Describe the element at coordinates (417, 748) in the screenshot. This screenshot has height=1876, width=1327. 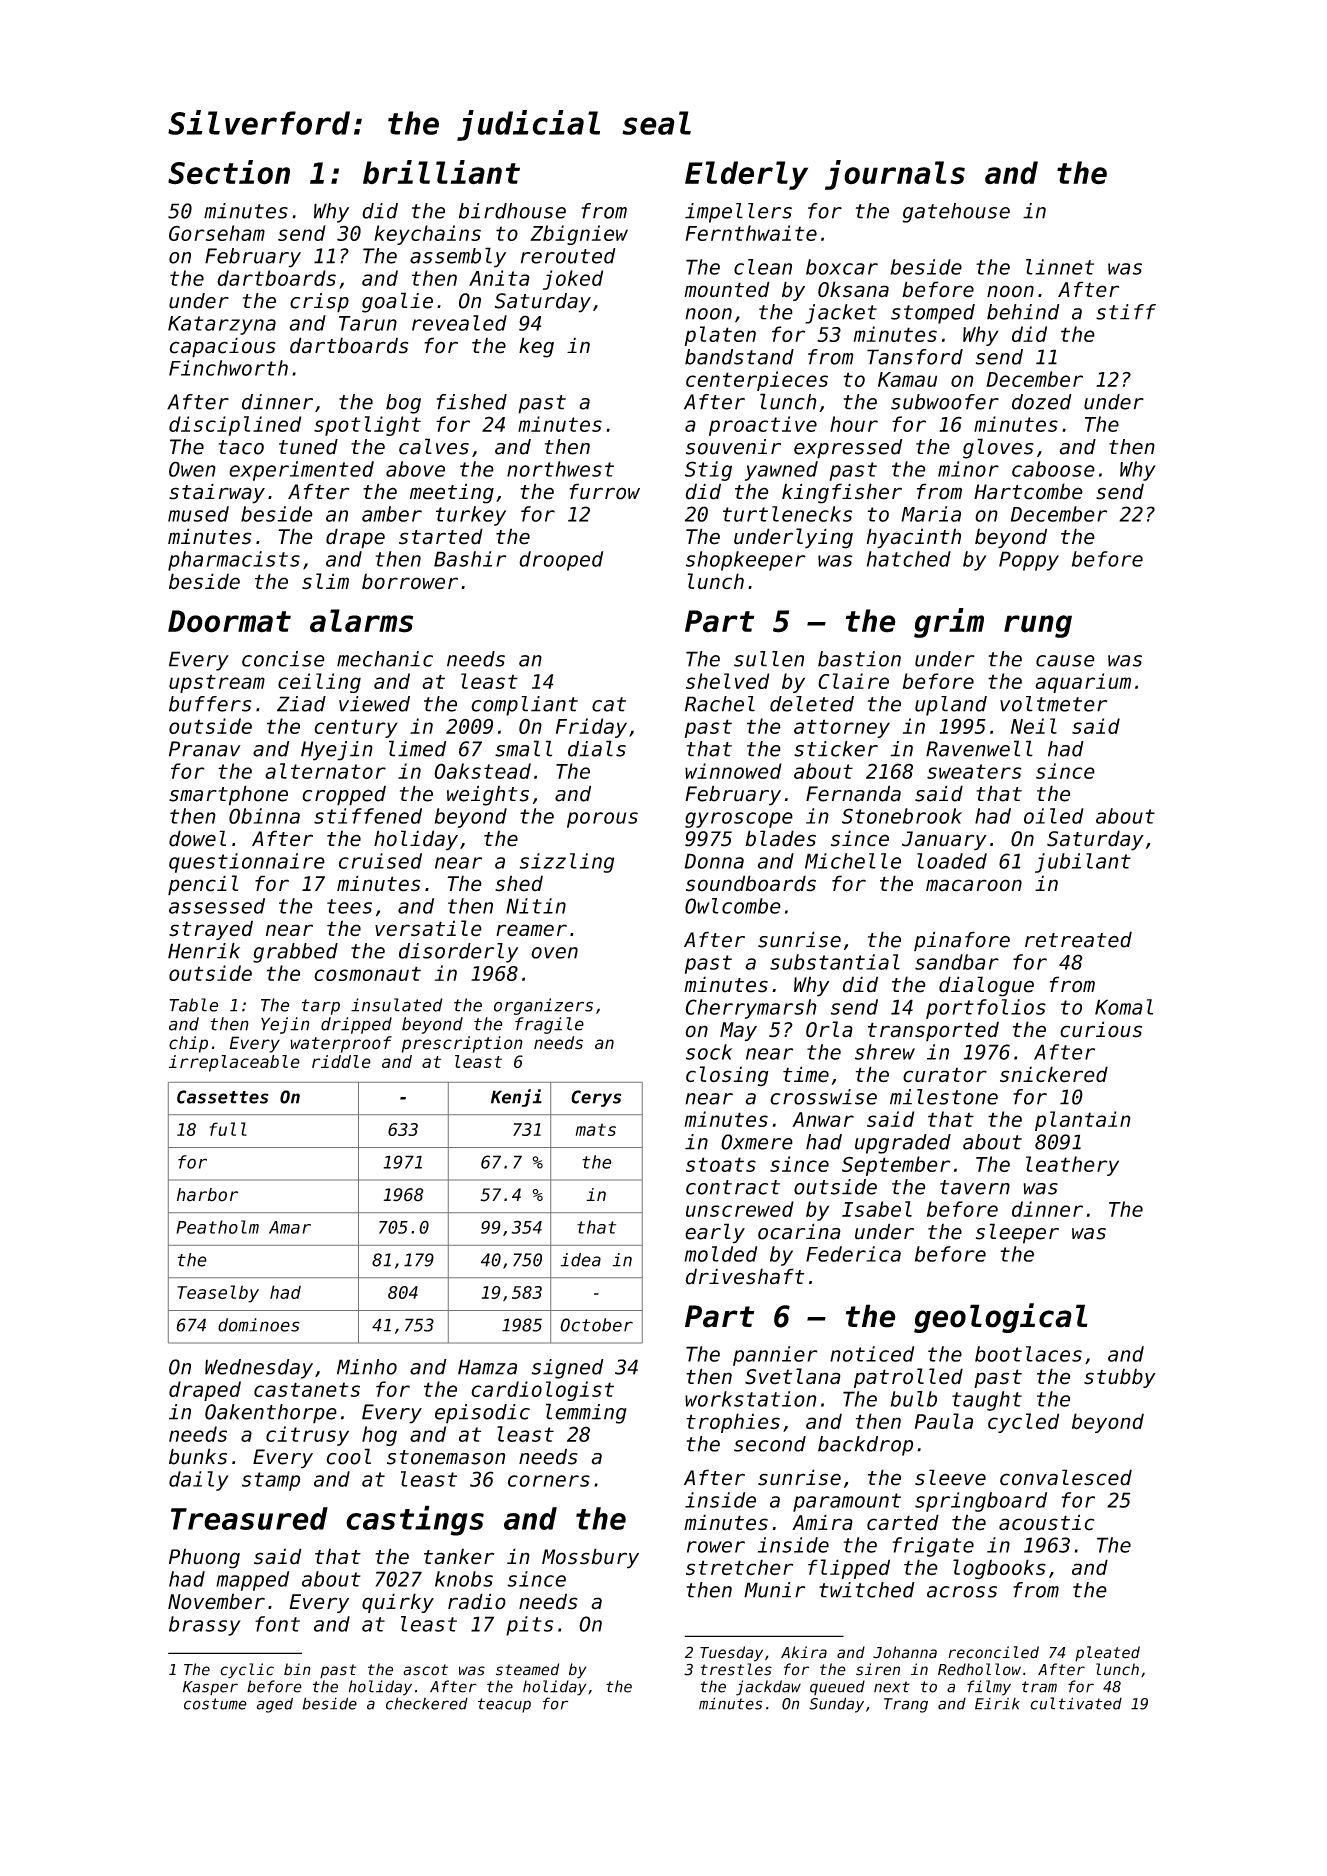
I see `limed` at that location.
